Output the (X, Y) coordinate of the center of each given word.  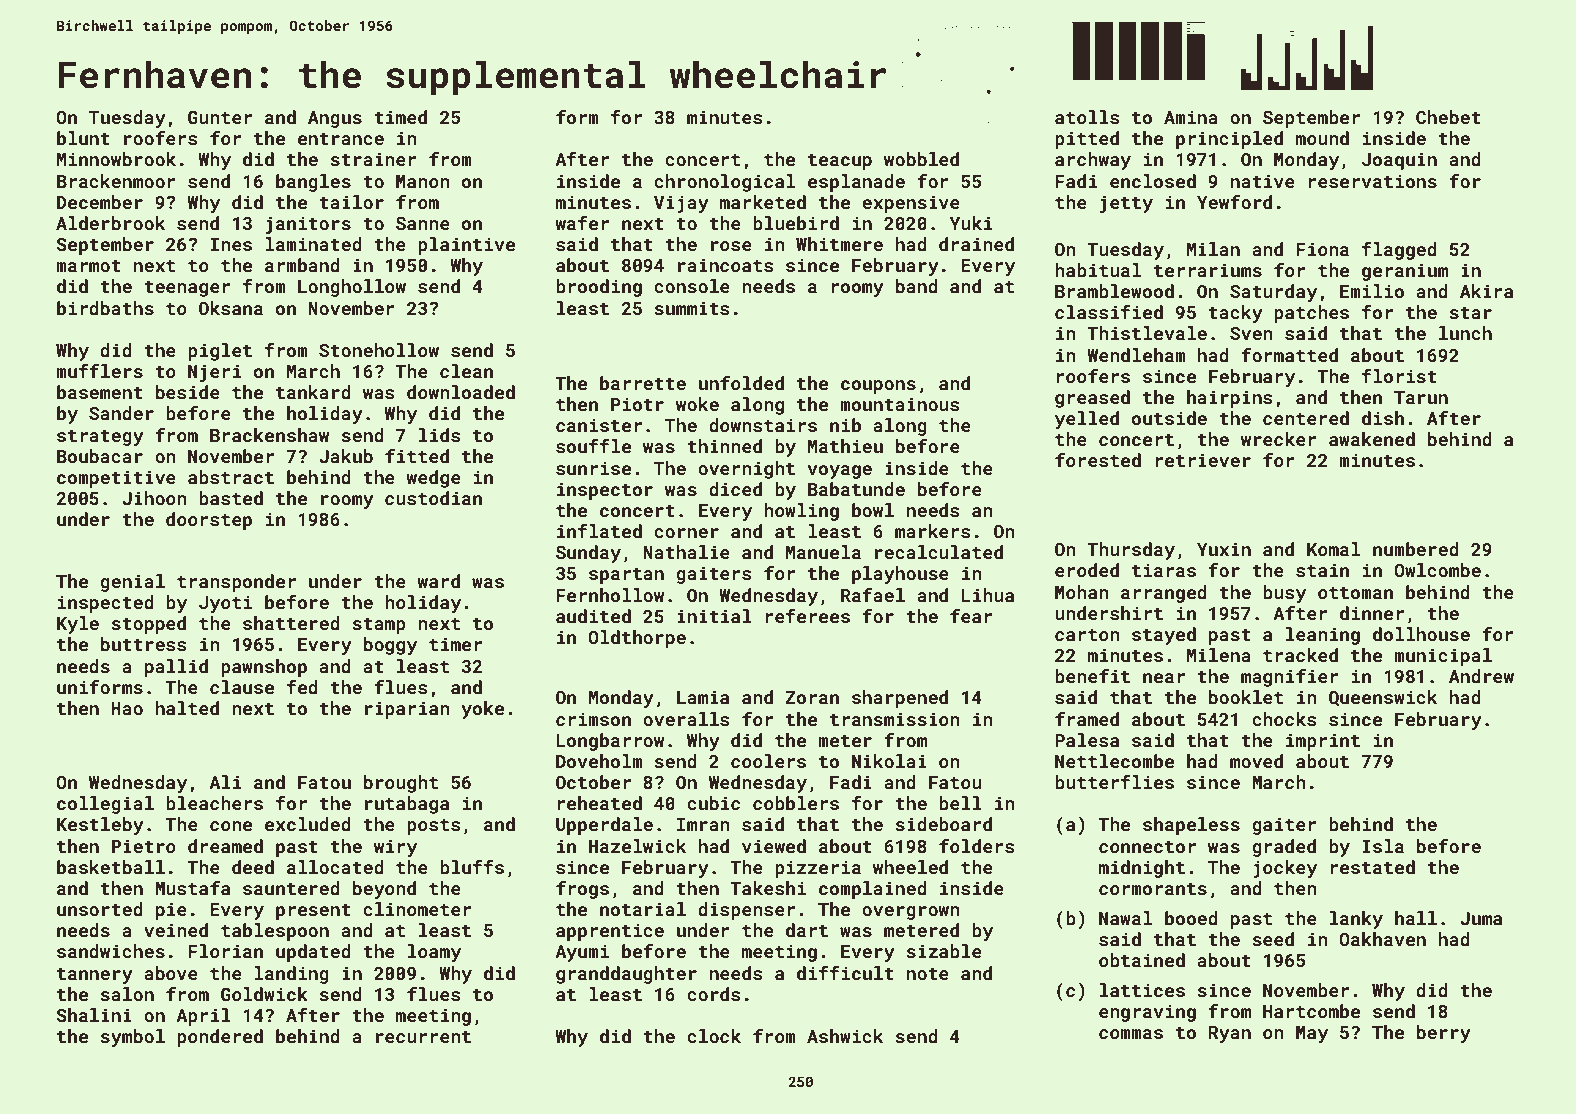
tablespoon (275, 932)
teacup (840, 162)
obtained (1142, 960)
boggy (390, 646)
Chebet (1448, 117)
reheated (600, 803)
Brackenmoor (116, 181)
